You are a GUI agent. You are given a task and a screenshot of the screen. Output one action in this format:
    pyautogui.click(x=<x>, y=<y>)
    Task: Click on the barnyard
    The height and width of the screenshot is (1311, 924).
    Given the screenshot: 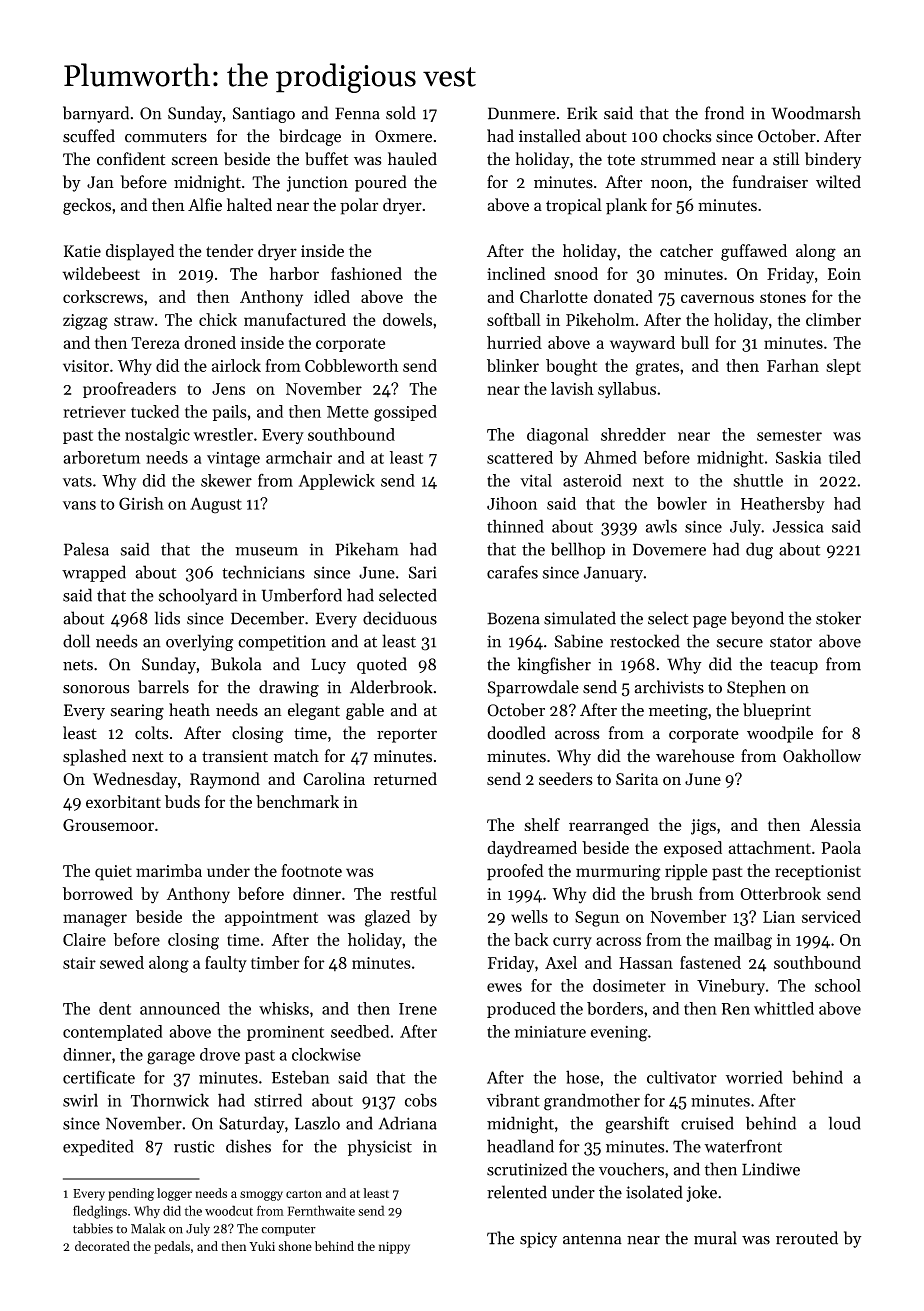 What is the action you would take?
    pyautogui.click(x=96, y=114)
